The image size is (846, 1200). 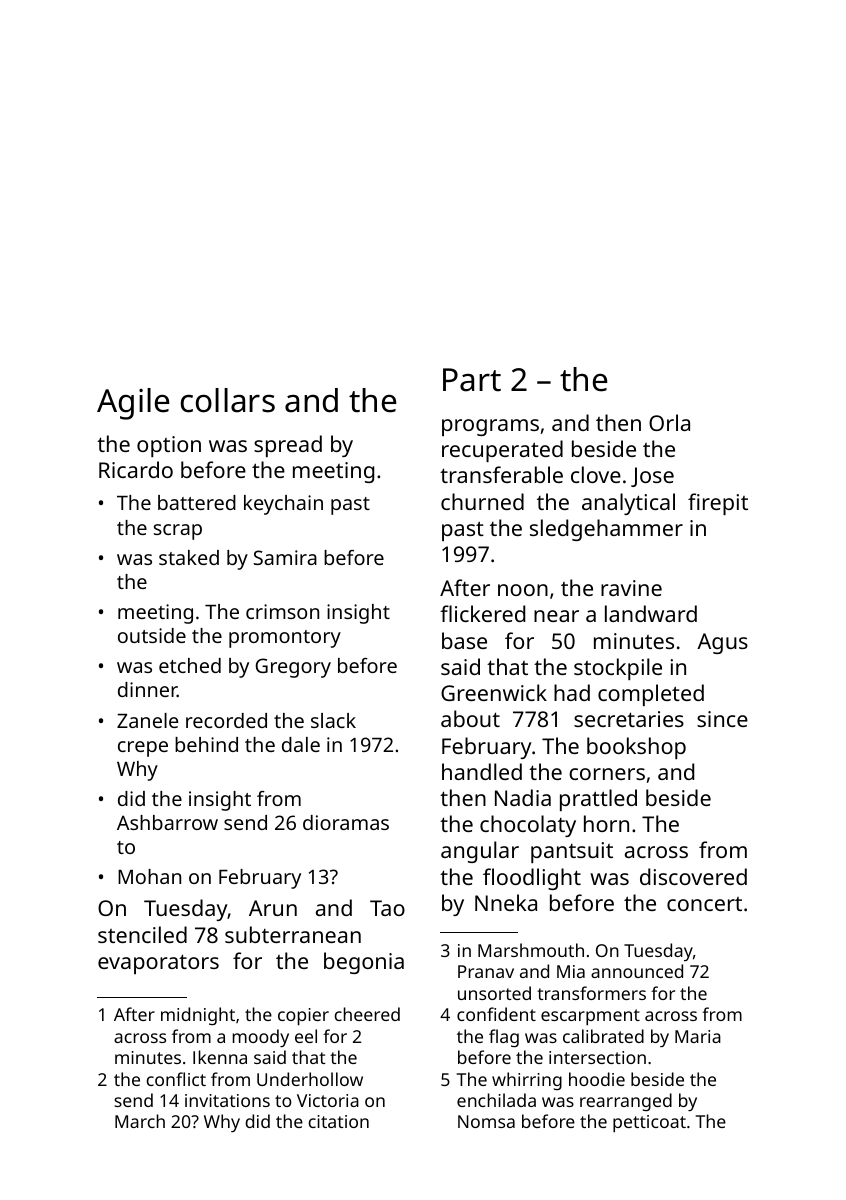 I want to click on invitations, so click(x=227, y=1100).
